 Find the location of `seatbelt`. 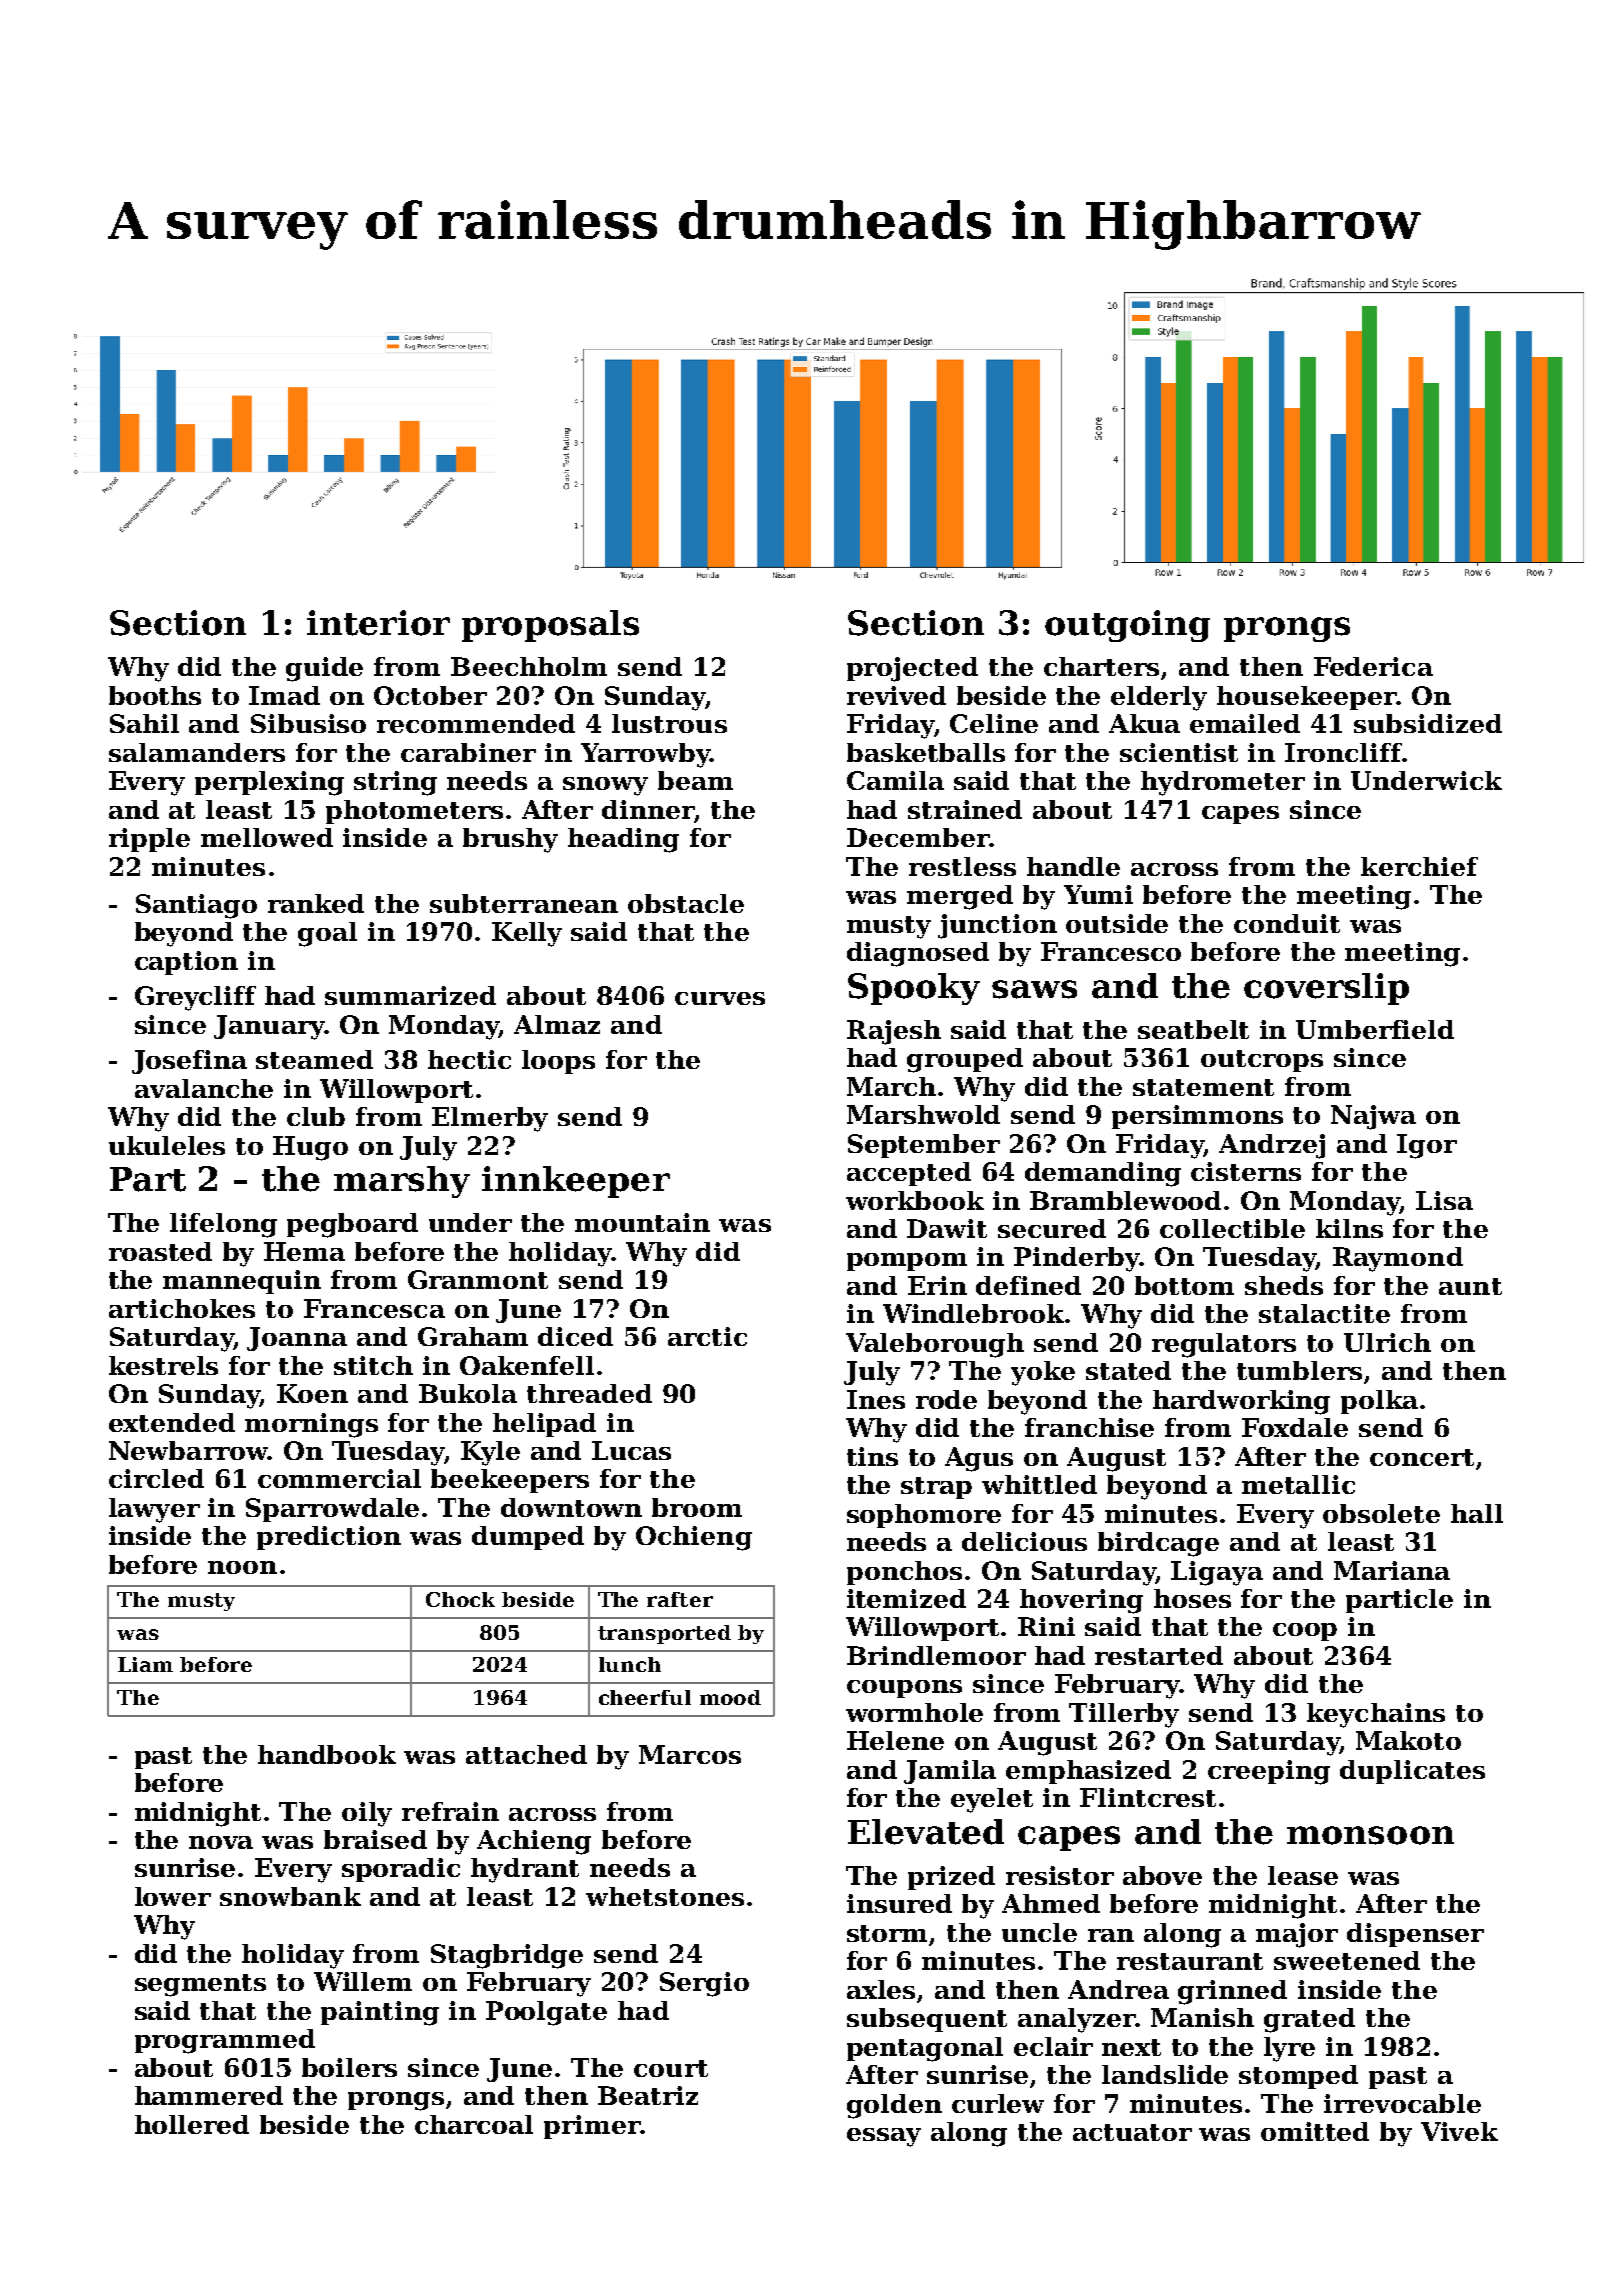

seatbelt is located at coordinates (1193, 1029).
